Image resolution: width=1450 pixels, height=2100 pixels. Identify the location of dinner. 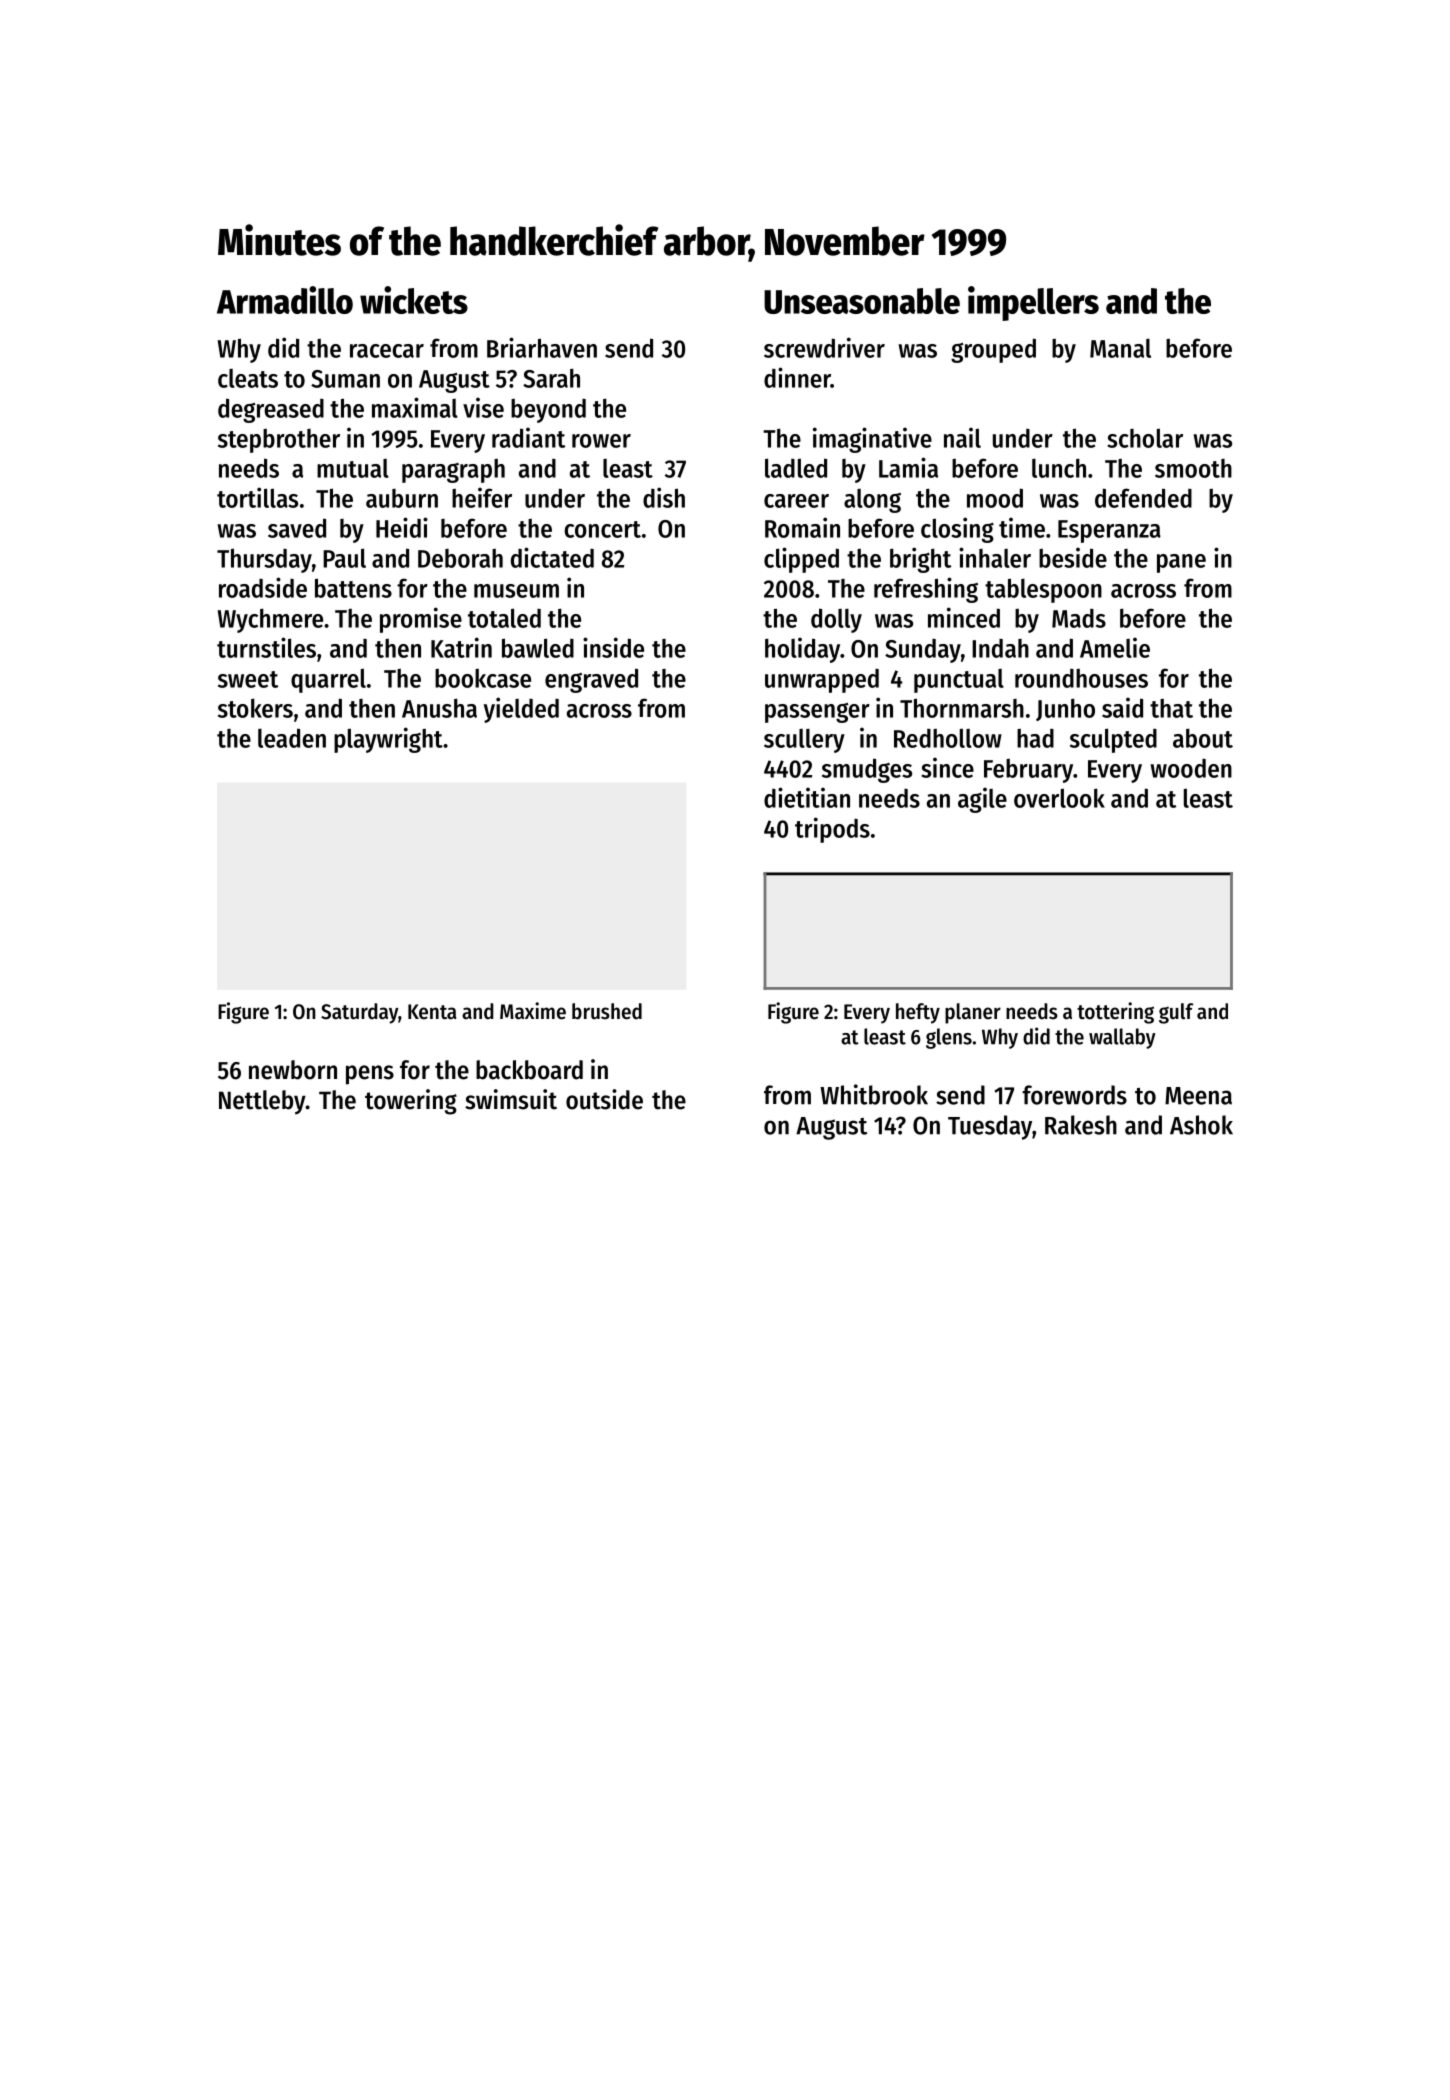
(797, 377).
